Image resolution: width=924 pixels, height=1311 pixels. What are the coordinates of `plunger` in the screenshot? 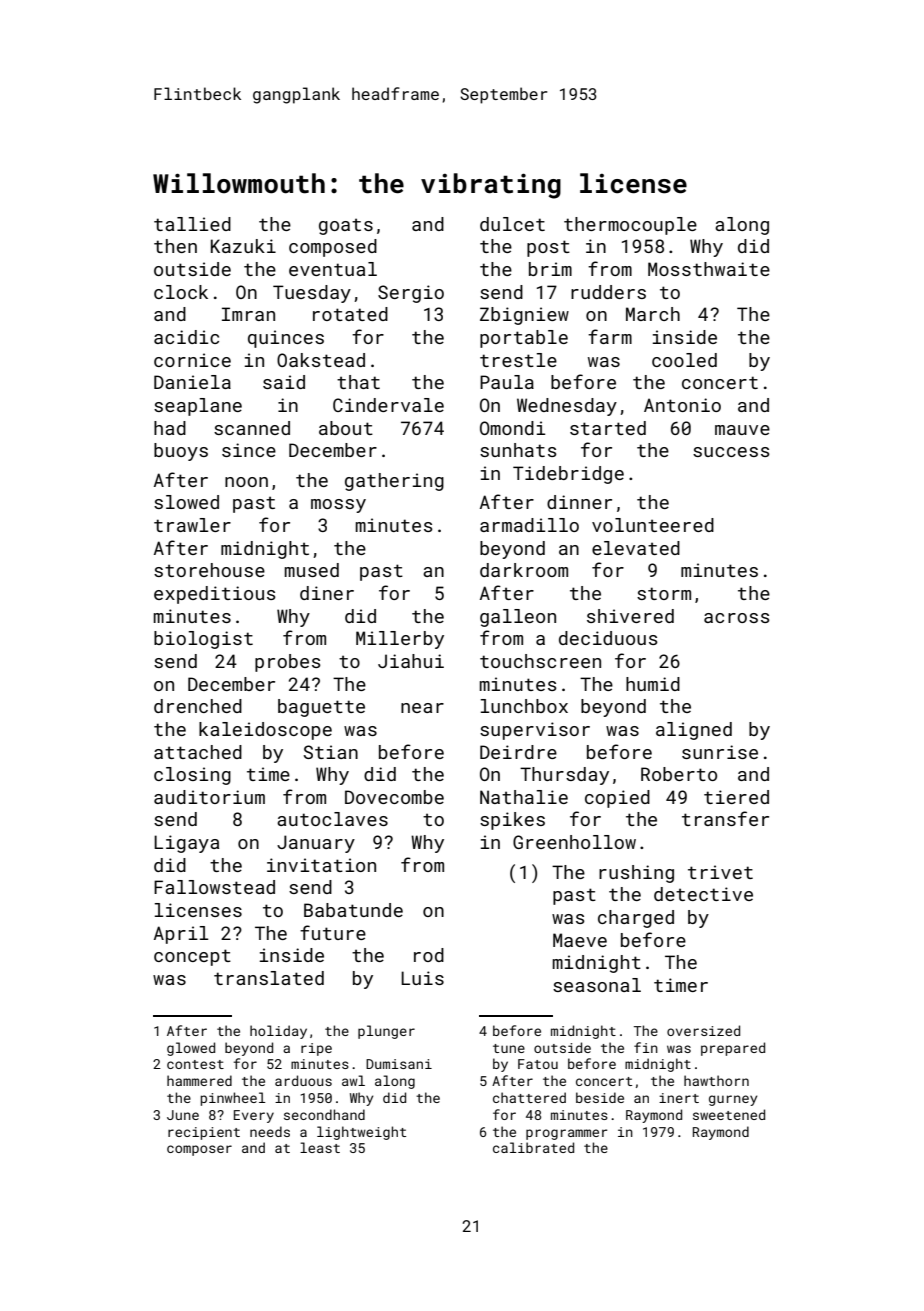 It's located at (386, 1032).
